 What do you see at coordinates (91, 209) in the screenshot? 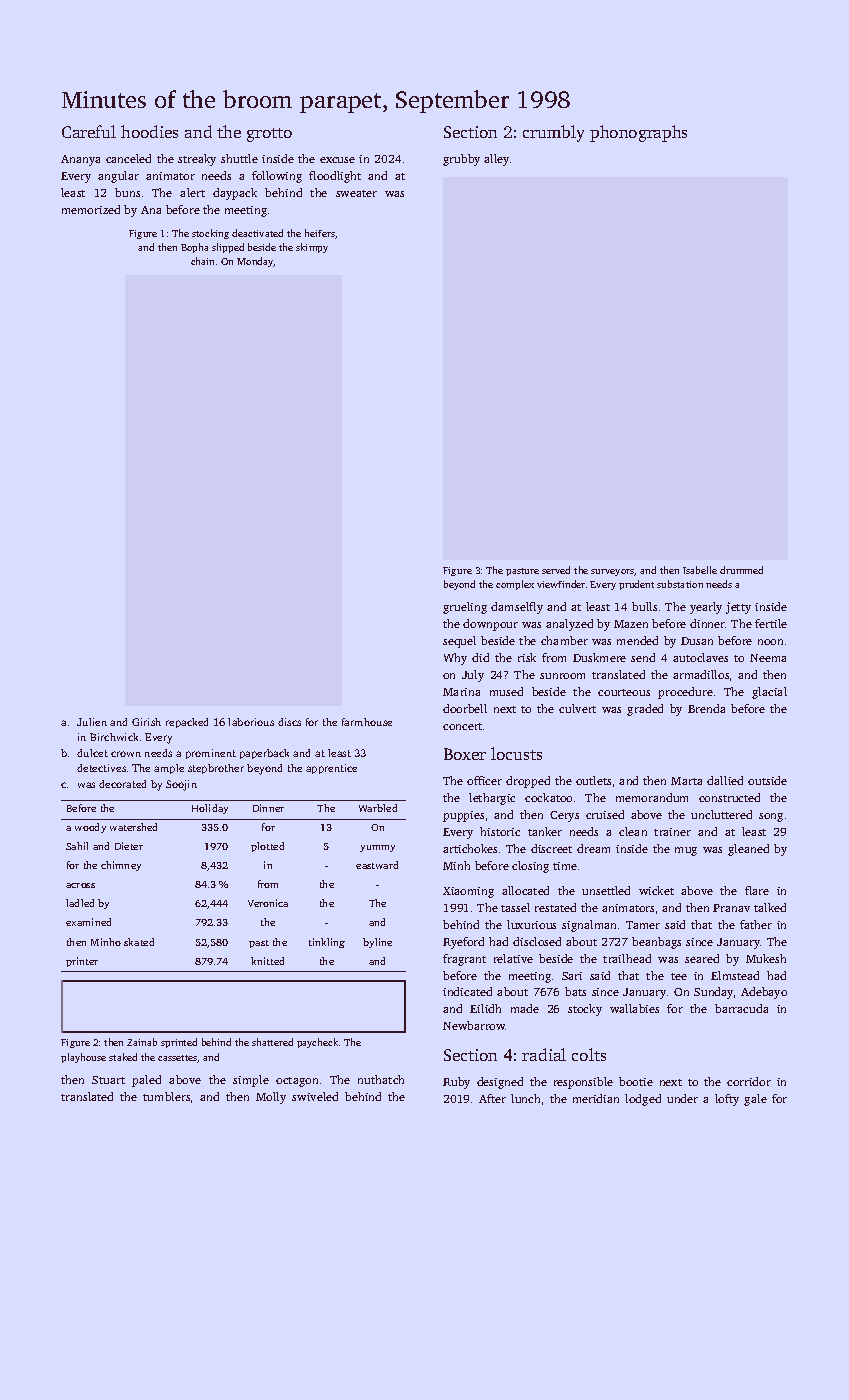
I see `memorized` at bounding box center [91, 209].
